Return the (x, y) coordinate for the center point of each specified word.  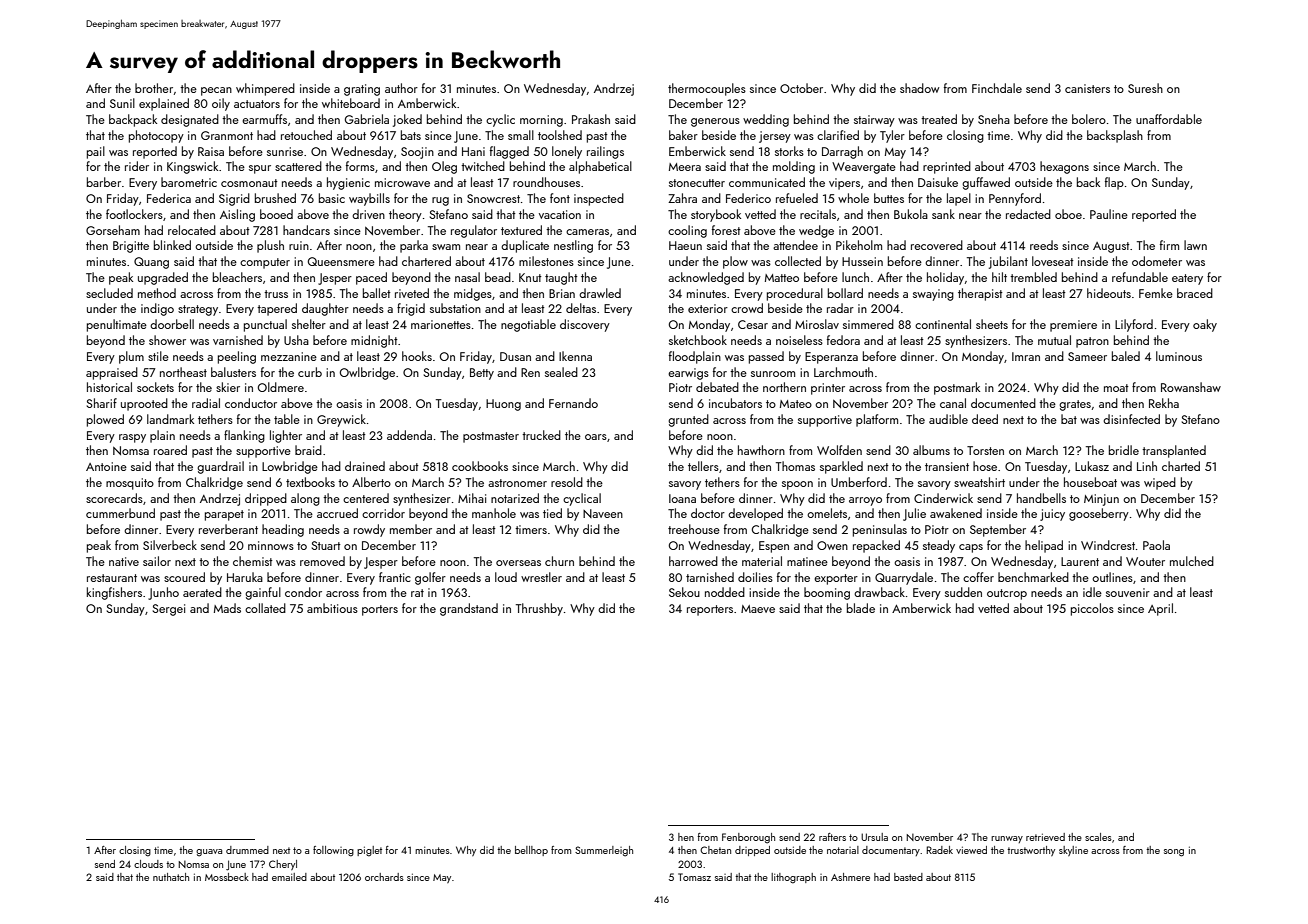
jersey (775, 137)
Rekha (1164, 403)
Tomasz (694, 877)
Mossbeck (227, 877)
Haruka (245, 577)
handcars (306, 230)
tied (552, 513)
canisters (1087, 88)
